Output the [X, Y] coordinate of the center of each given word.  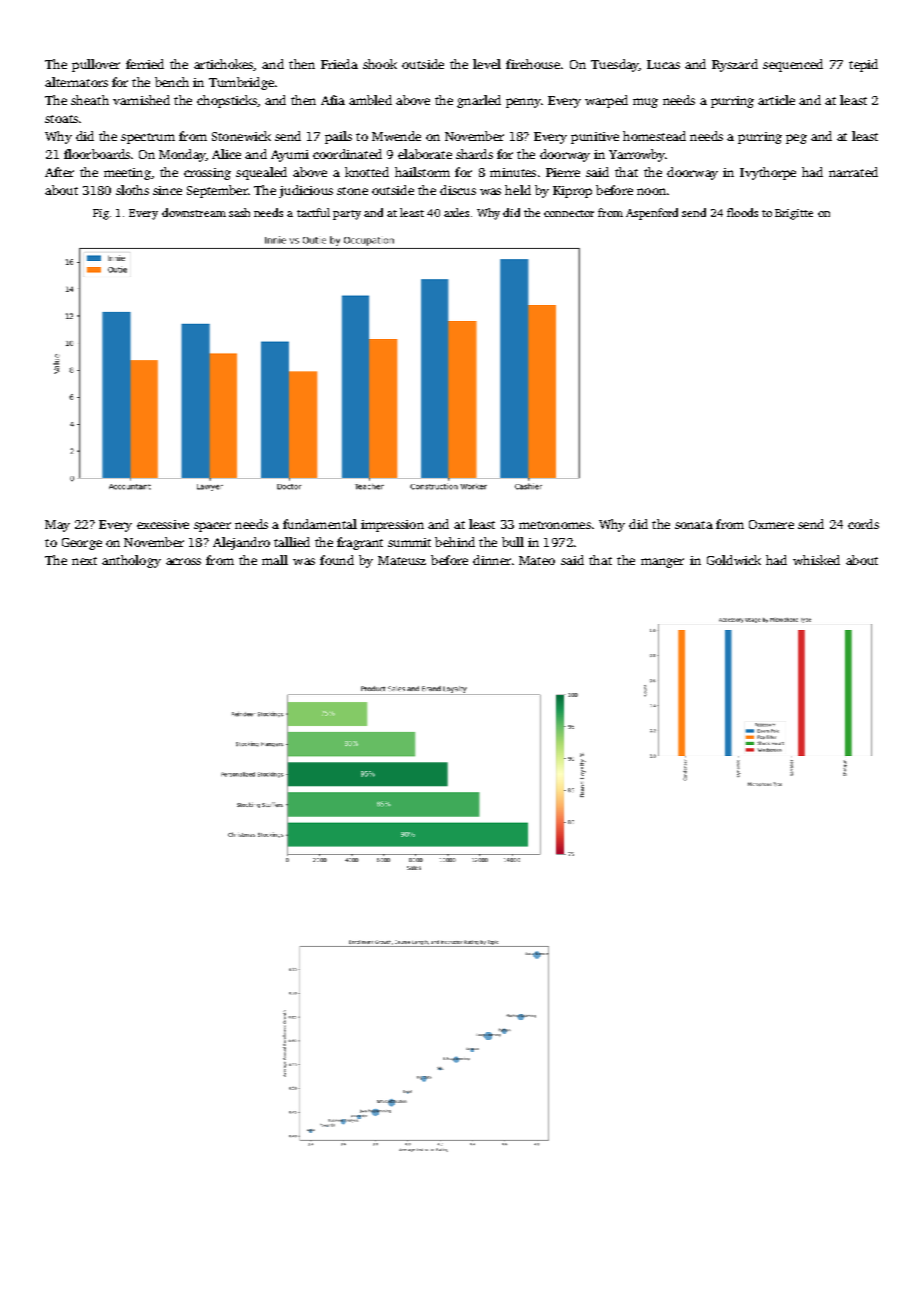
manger [662, 563]
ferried [145, 64]
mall [275, 560]
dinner [492, 560]
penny [523, 103]
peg [796, 139]
